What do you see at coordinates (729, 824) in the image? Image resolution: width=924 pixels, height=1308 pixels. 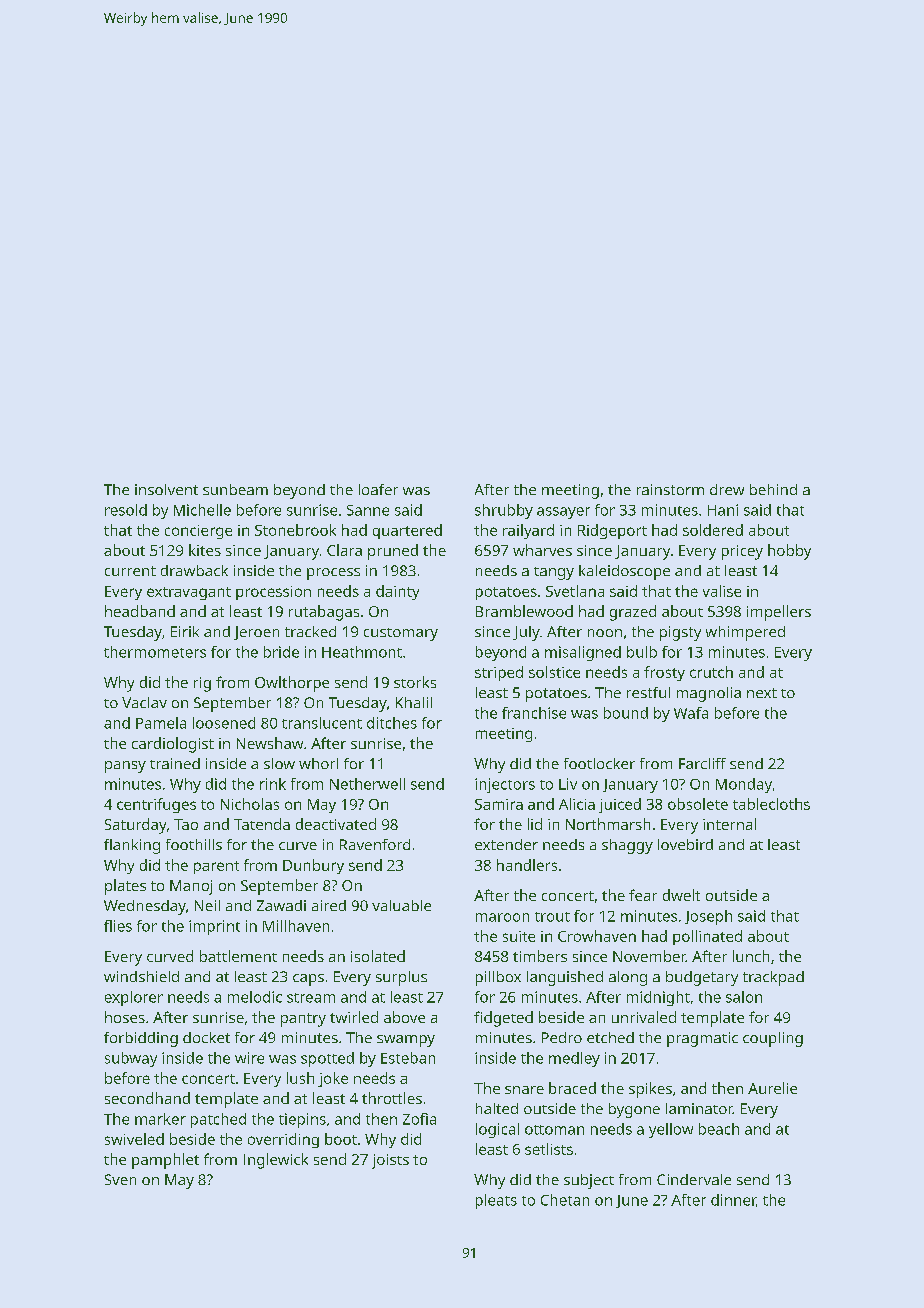 I see `internal` at bounding box center [729, 824].
